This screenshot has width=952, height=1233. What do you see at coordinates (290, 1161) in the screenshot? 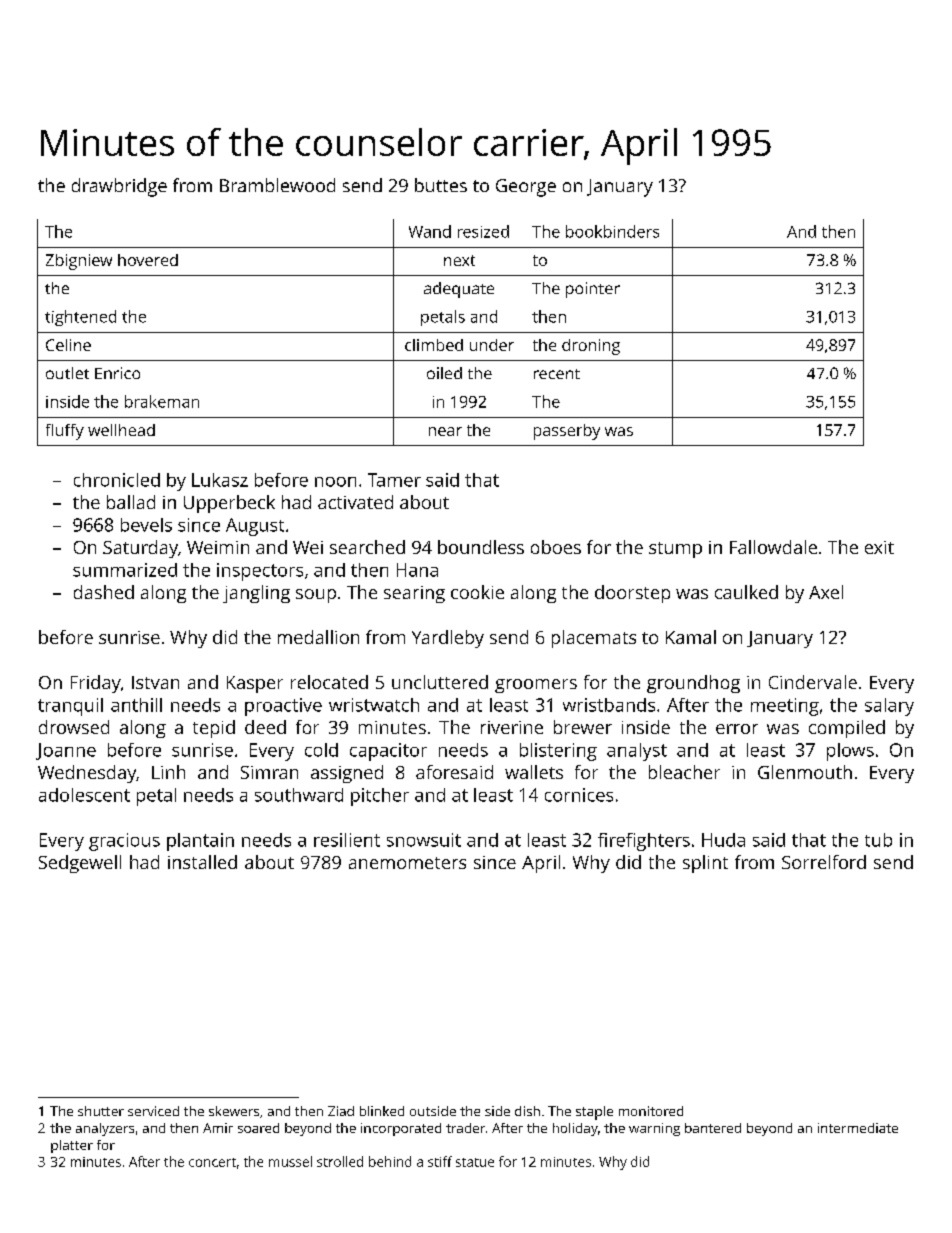
I see `mussel` at bounding box center [290, 1161].
